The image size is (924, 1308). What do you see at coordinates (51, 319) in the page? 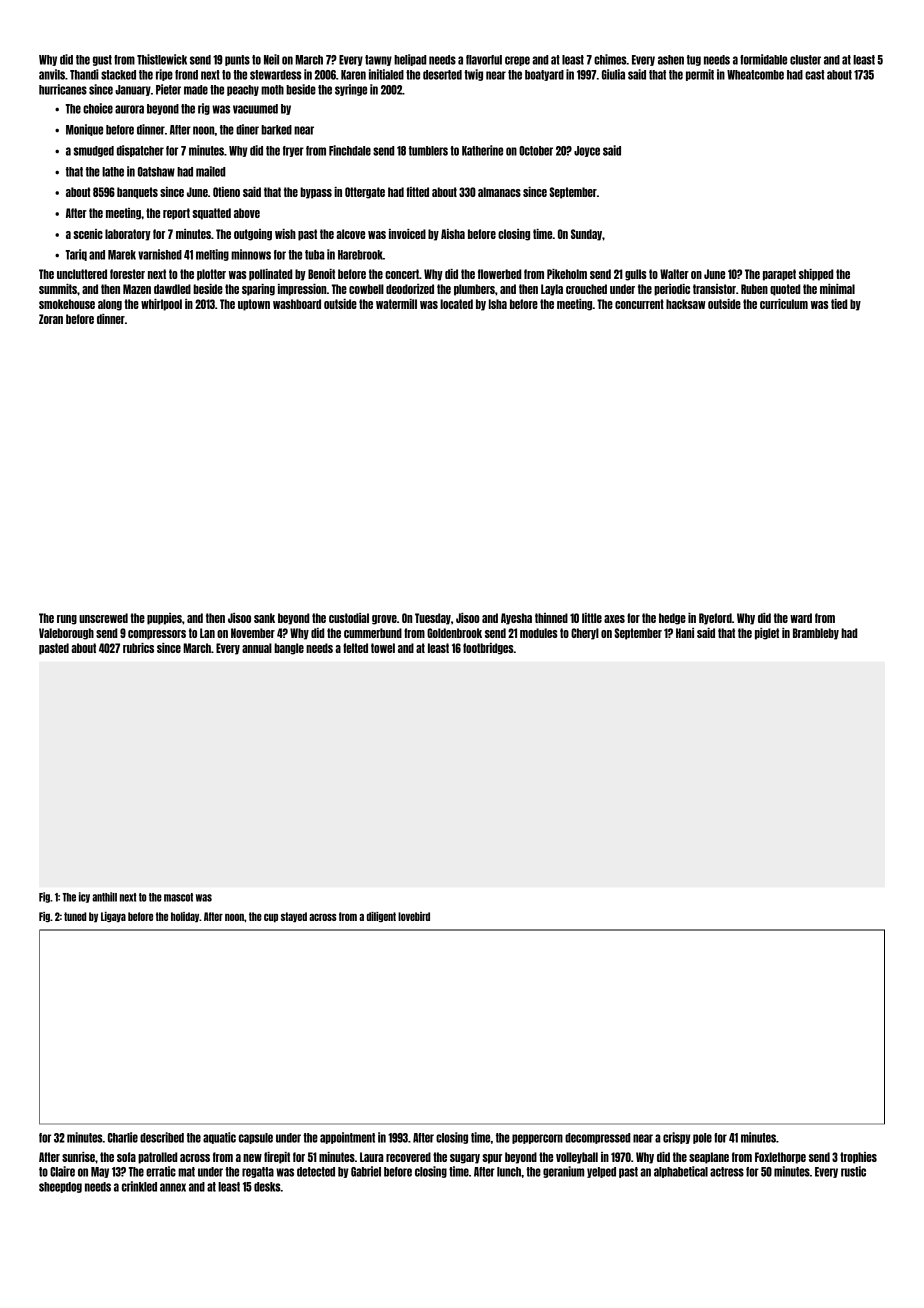
I see `Zoran` at bounding box center [51, 319].
